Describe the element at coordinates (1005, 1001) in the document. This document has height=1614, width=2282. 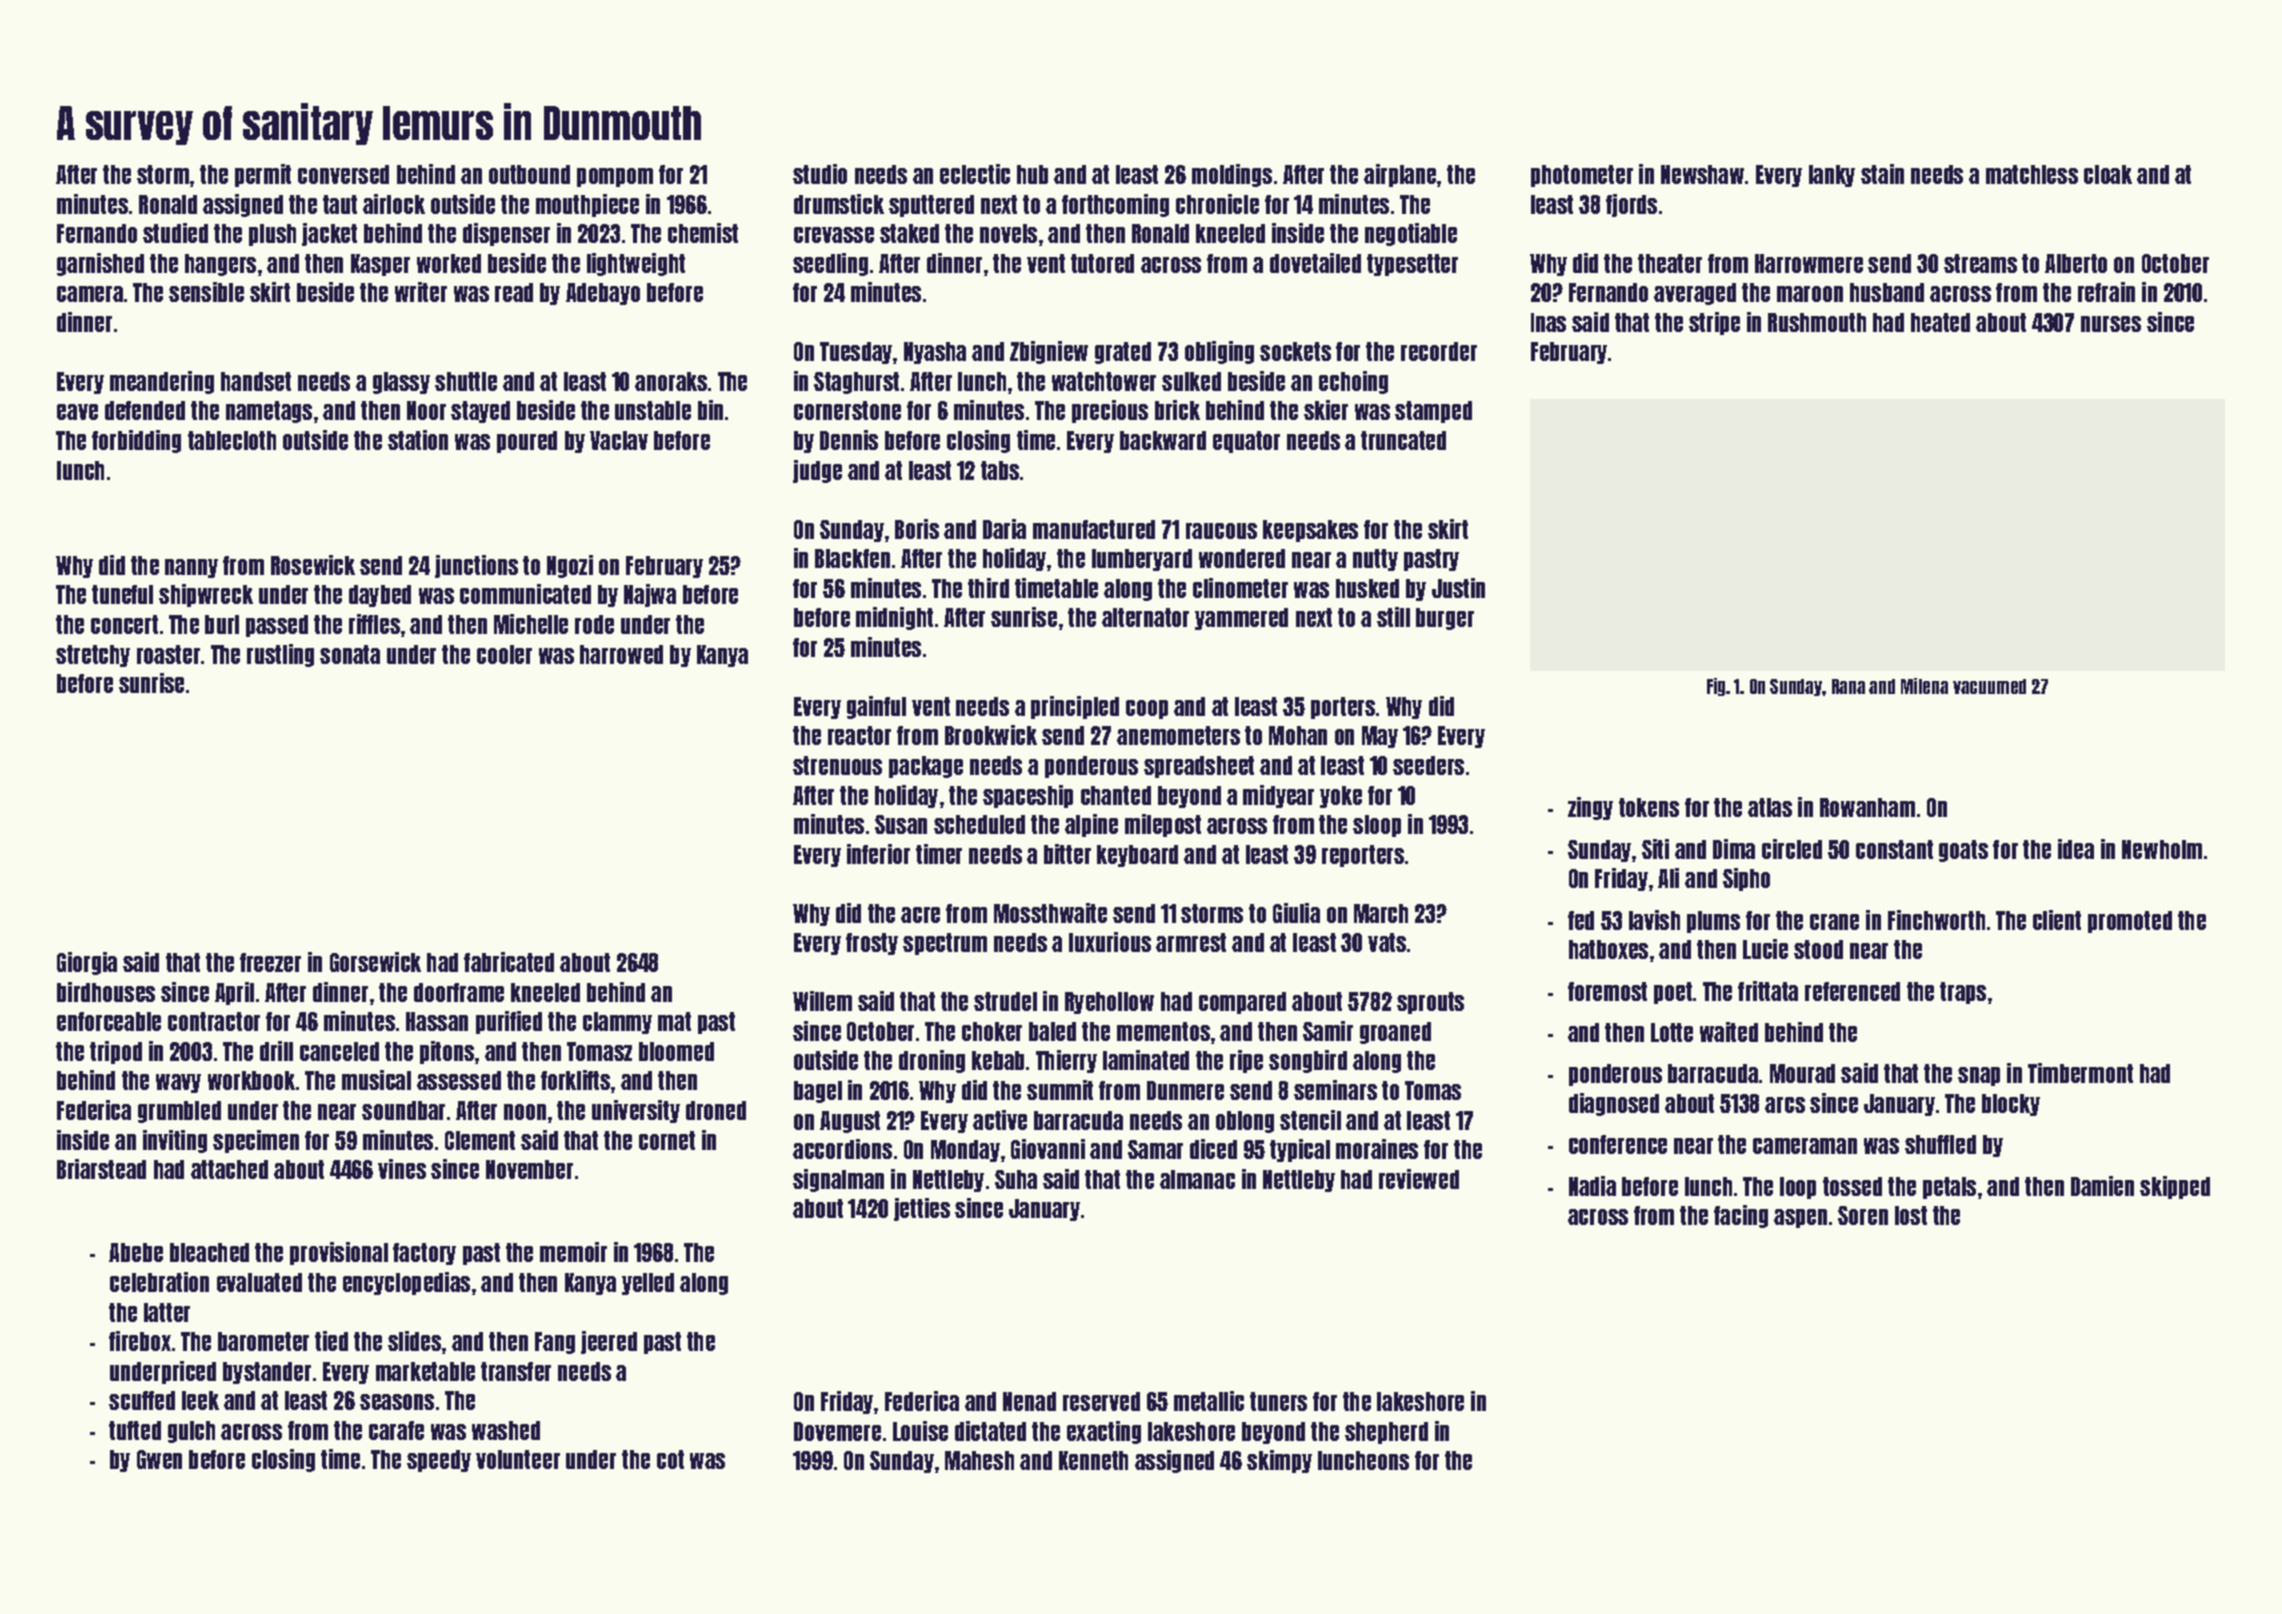
I see `strudel` at that location.
